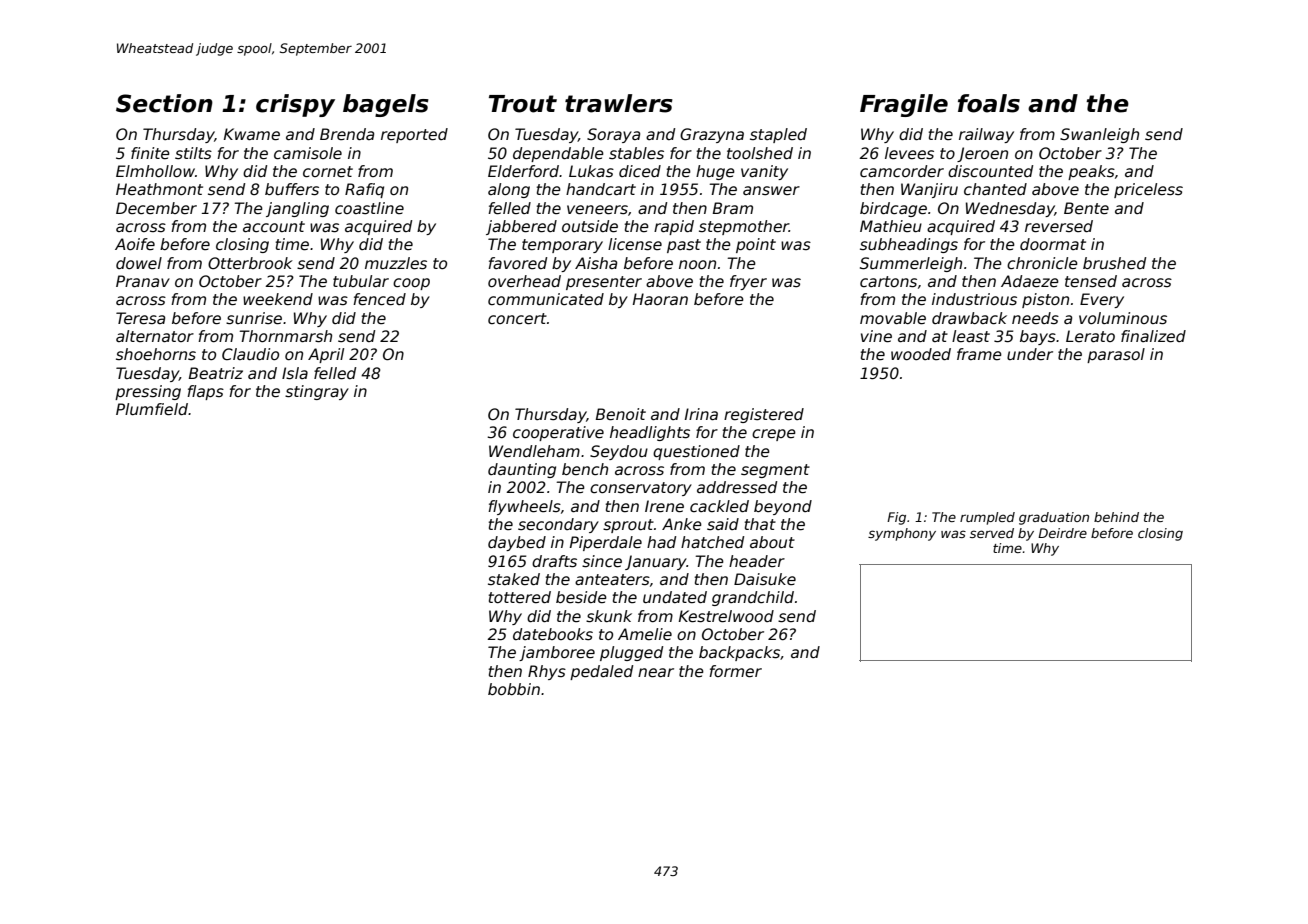  Describe the element at coordinates (523, 171) in the image. I see `Elderford` at that location.
